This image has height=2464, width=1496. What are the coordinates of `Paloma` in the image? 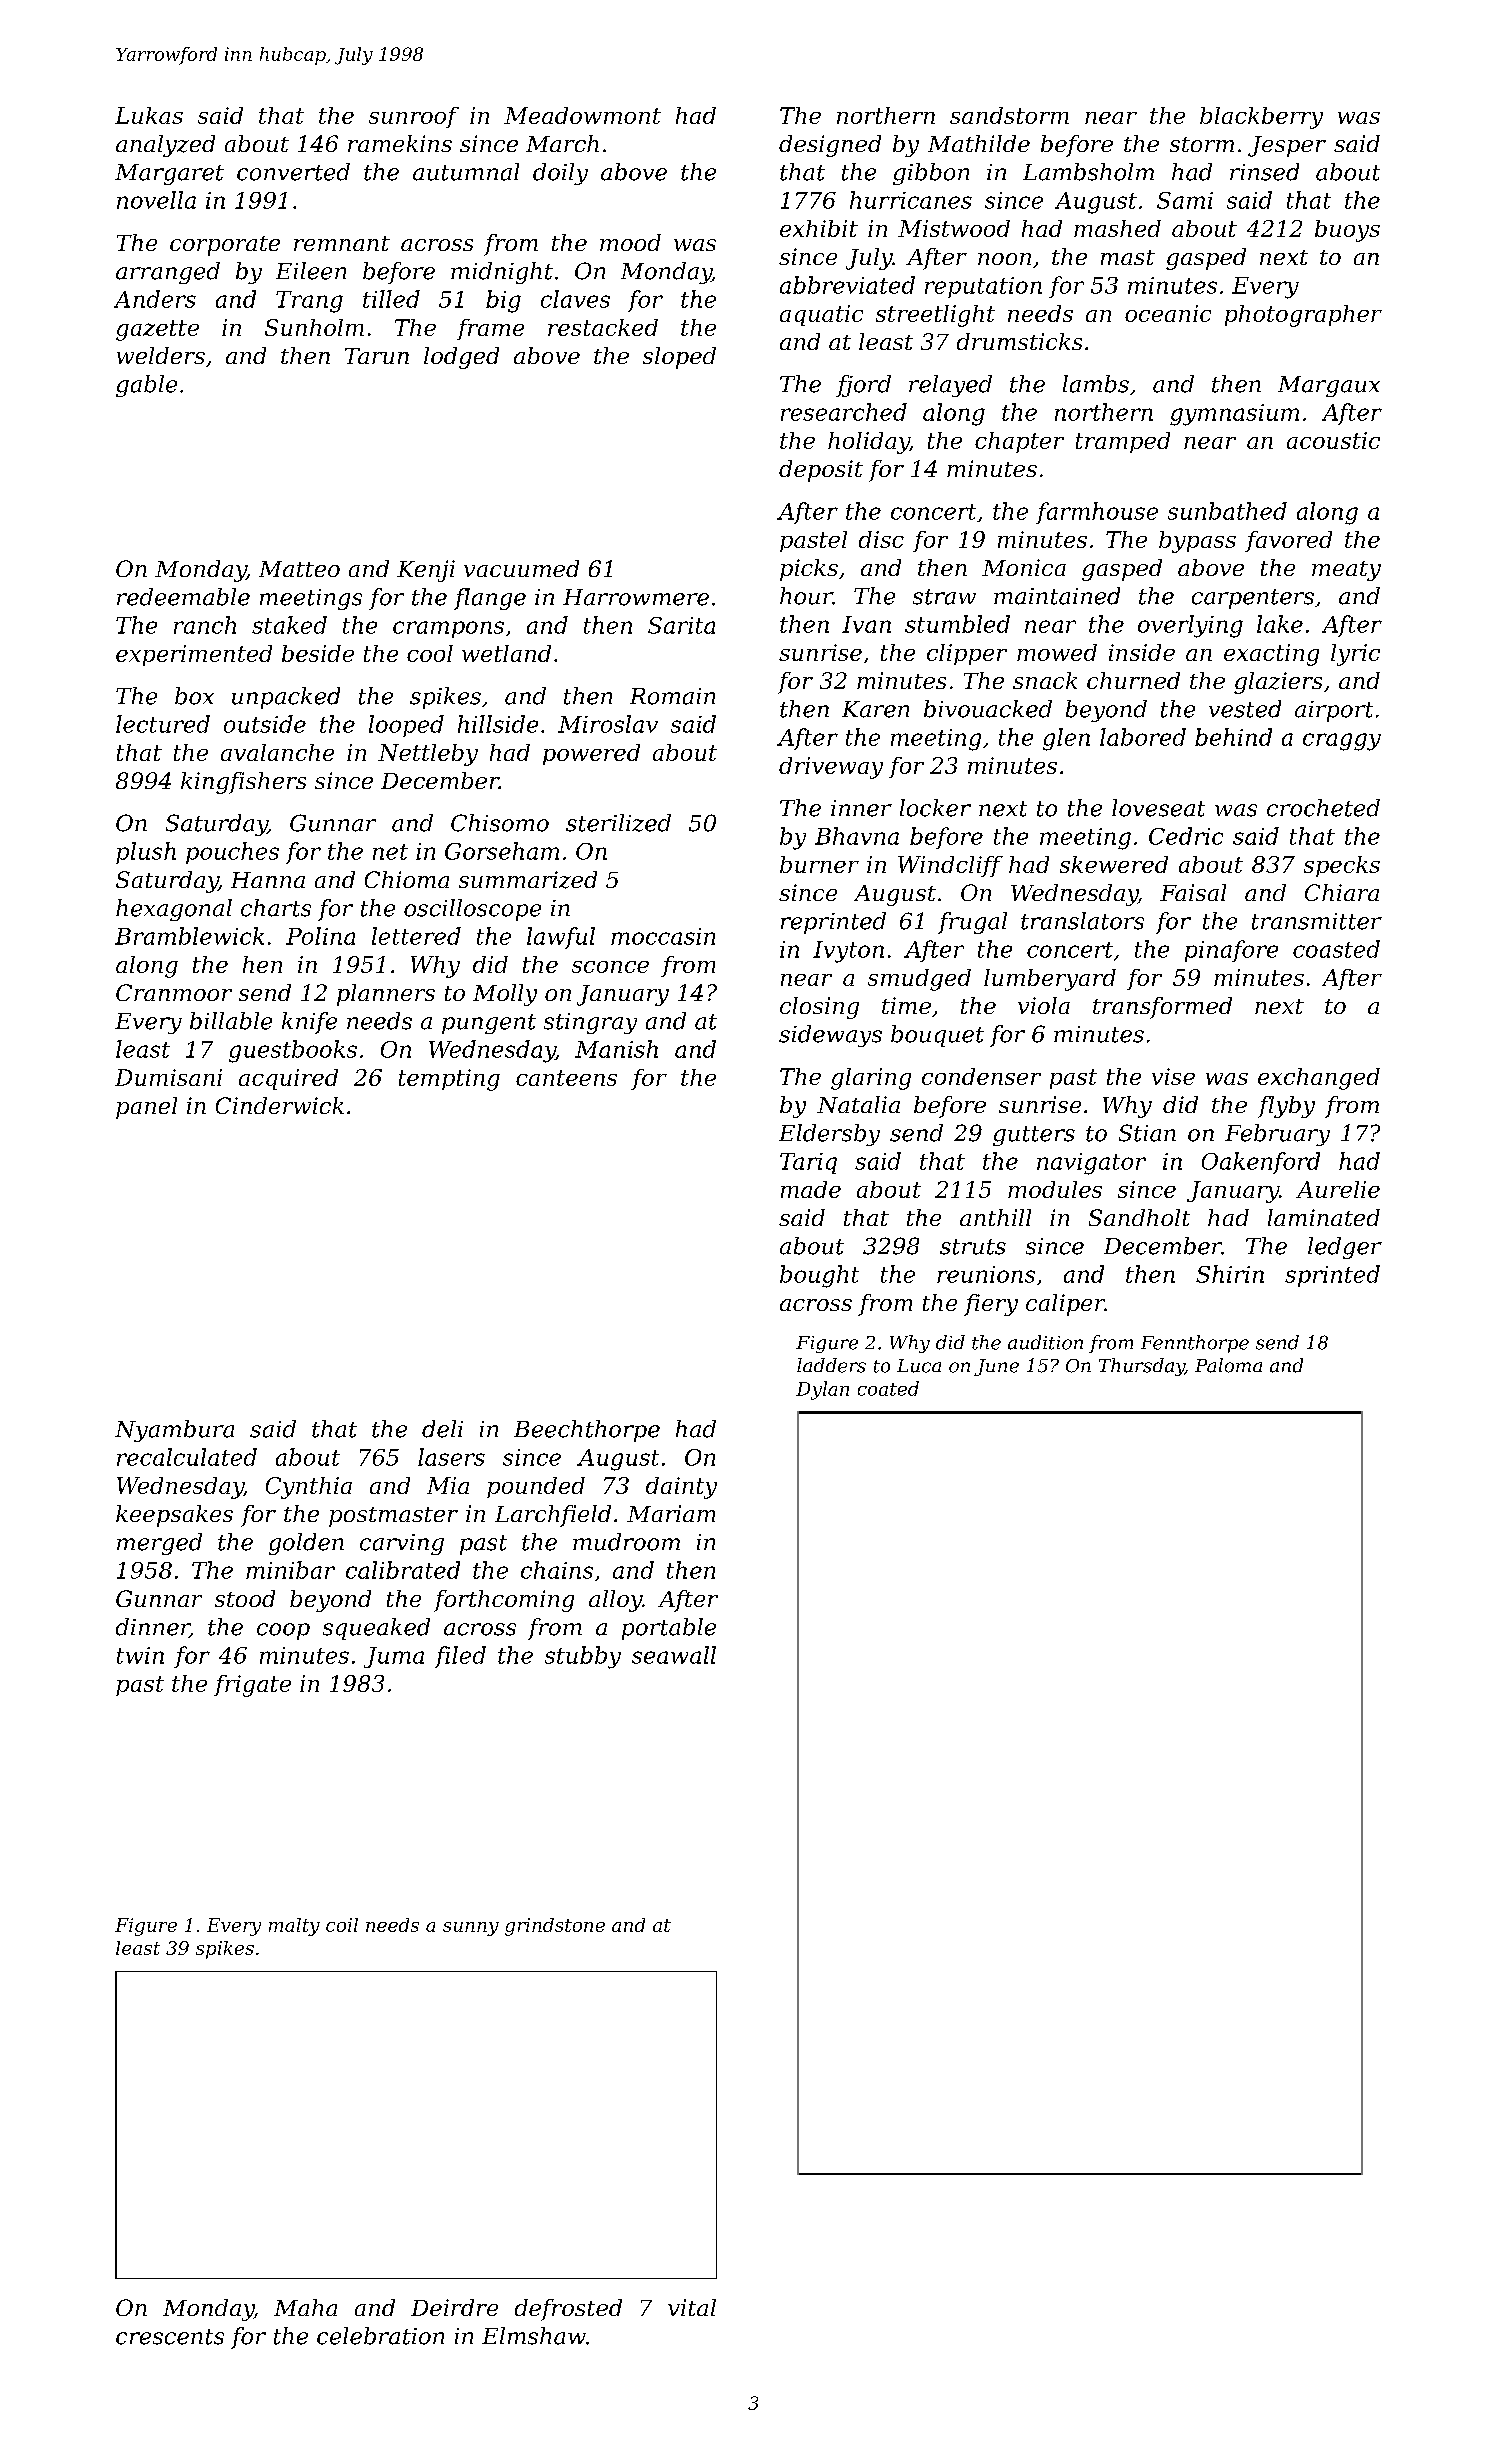 It's located at (1228, 1365).
